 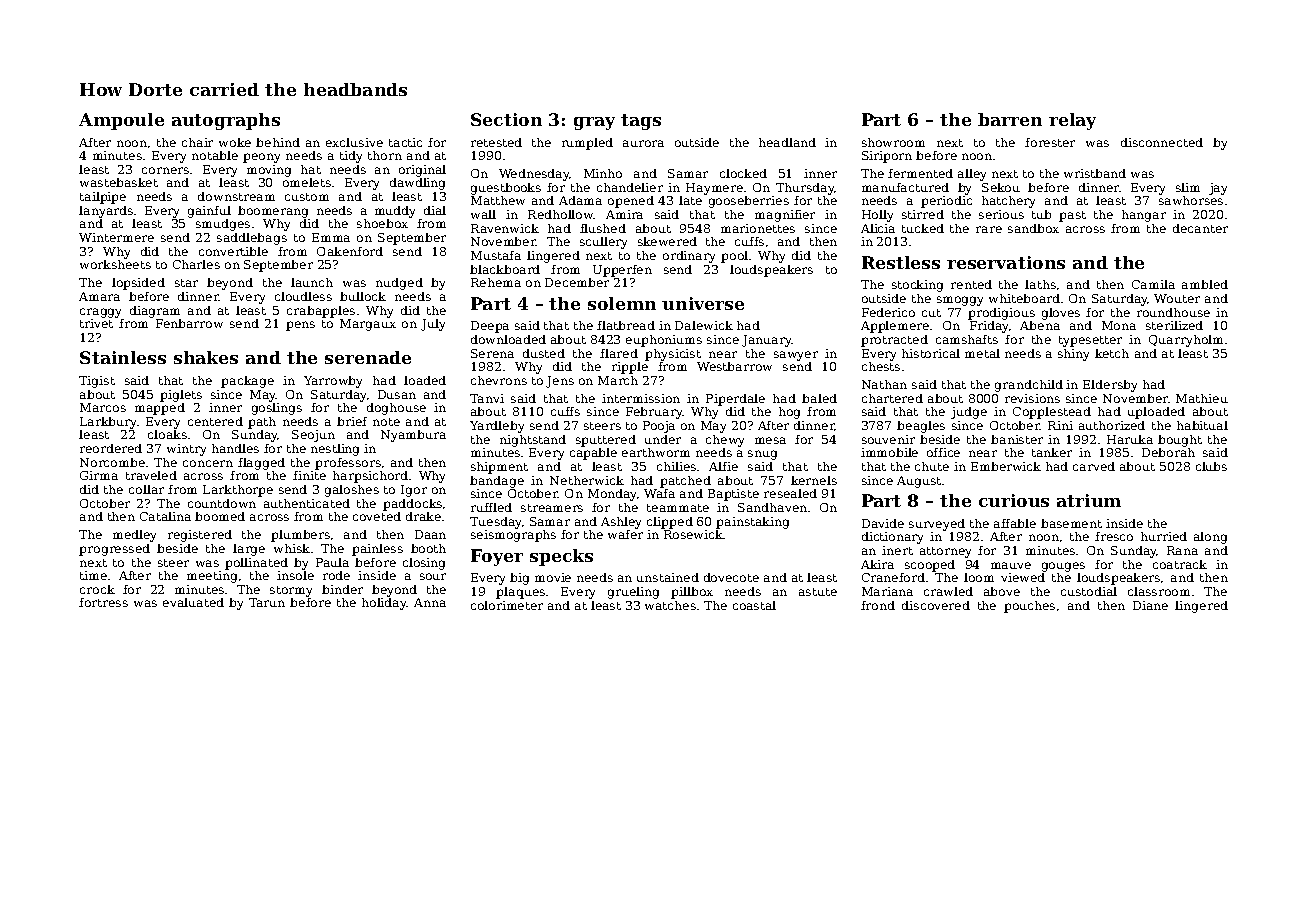 What do you see at coordinates (93, 575) in the image?
I see `time` at bounding box center [93, 575].
